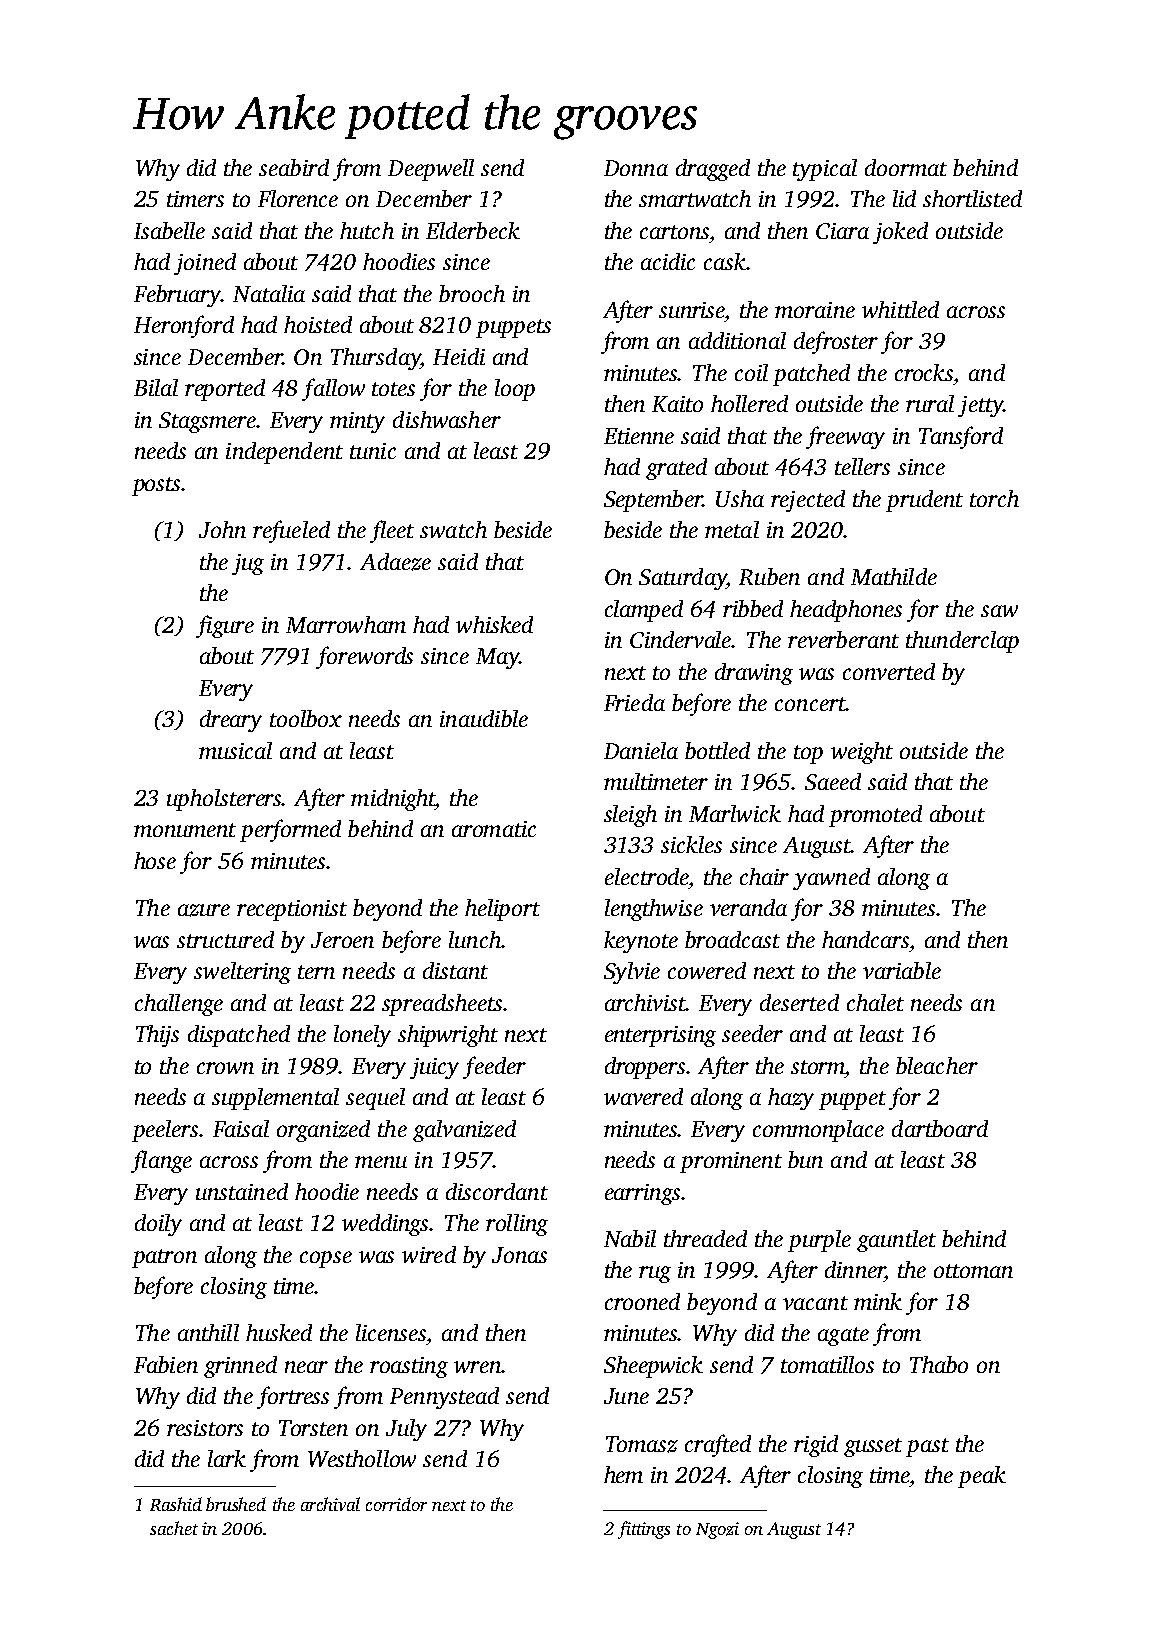  Describe the element at coordinates (636, 168) in the screenshot. I see `Donna` at that location.
